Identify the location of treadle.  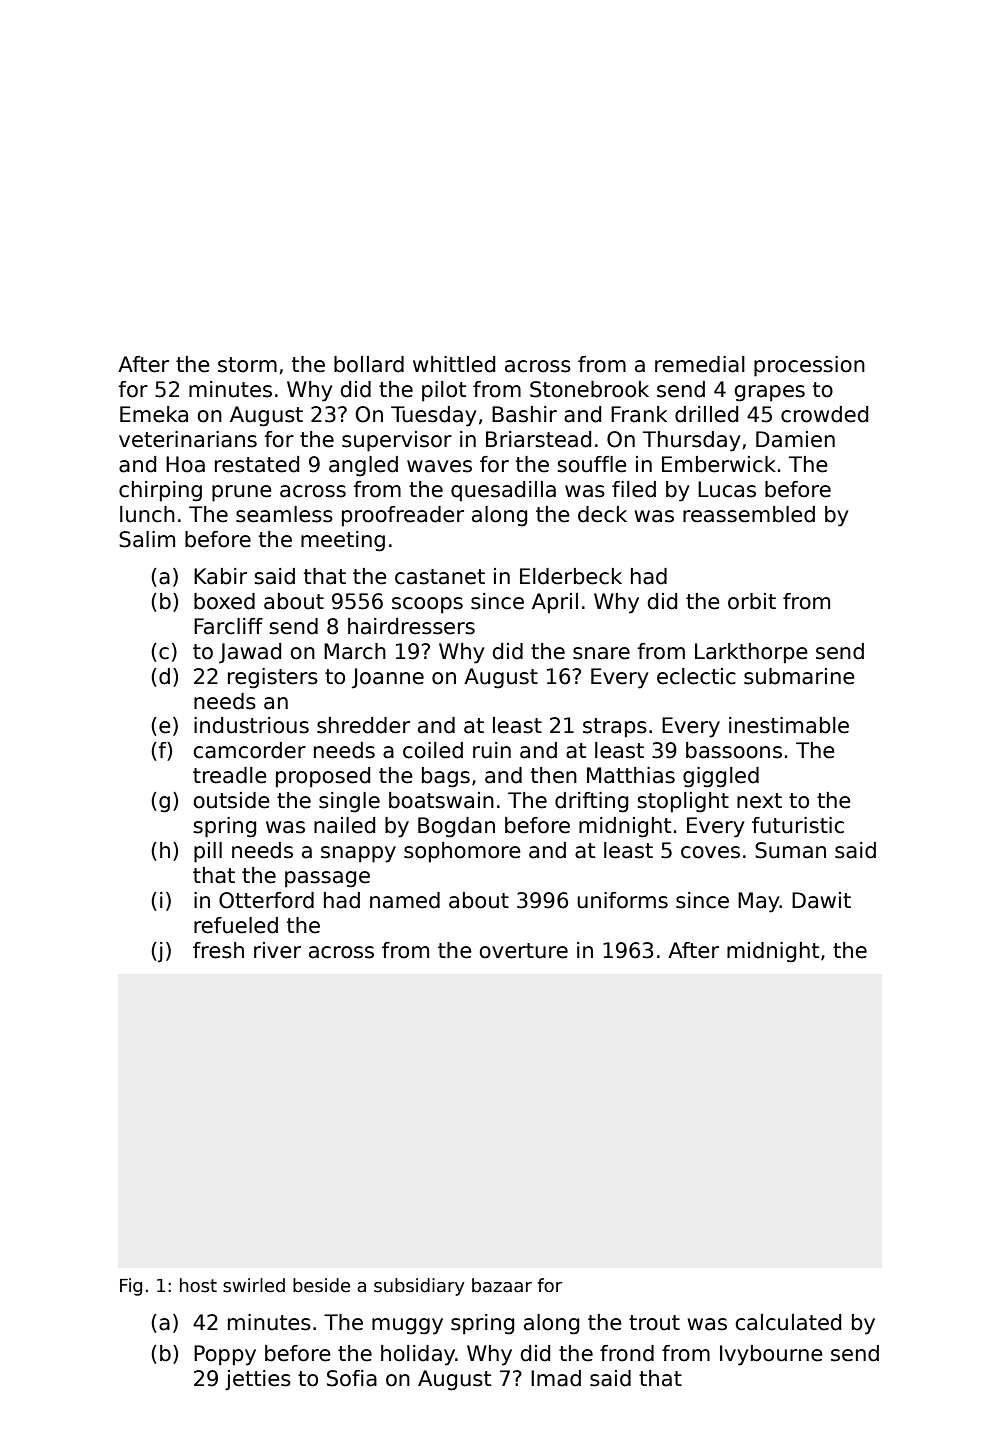
(230, 775).
